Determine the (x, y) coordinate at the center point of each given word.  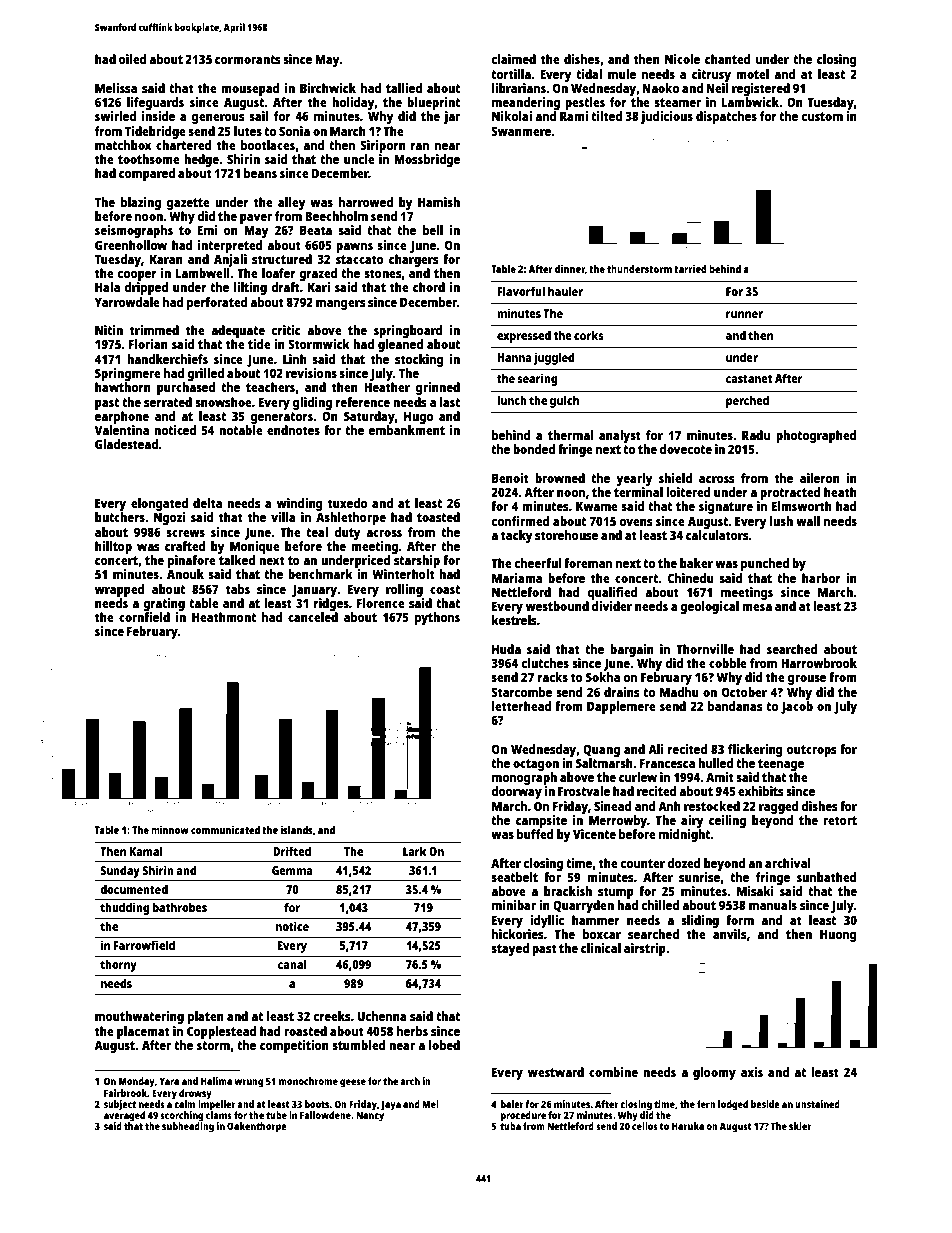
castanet (749, 379)
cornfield (144, 617)
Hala (107, 287)
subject (120, 1105)
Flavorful (521, 291)
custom (822, 116)
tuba (510, 1126)
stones (383, 273)
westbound (557, 606)
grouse (807, 680)
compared (147, 174)
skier (800, 1126)
